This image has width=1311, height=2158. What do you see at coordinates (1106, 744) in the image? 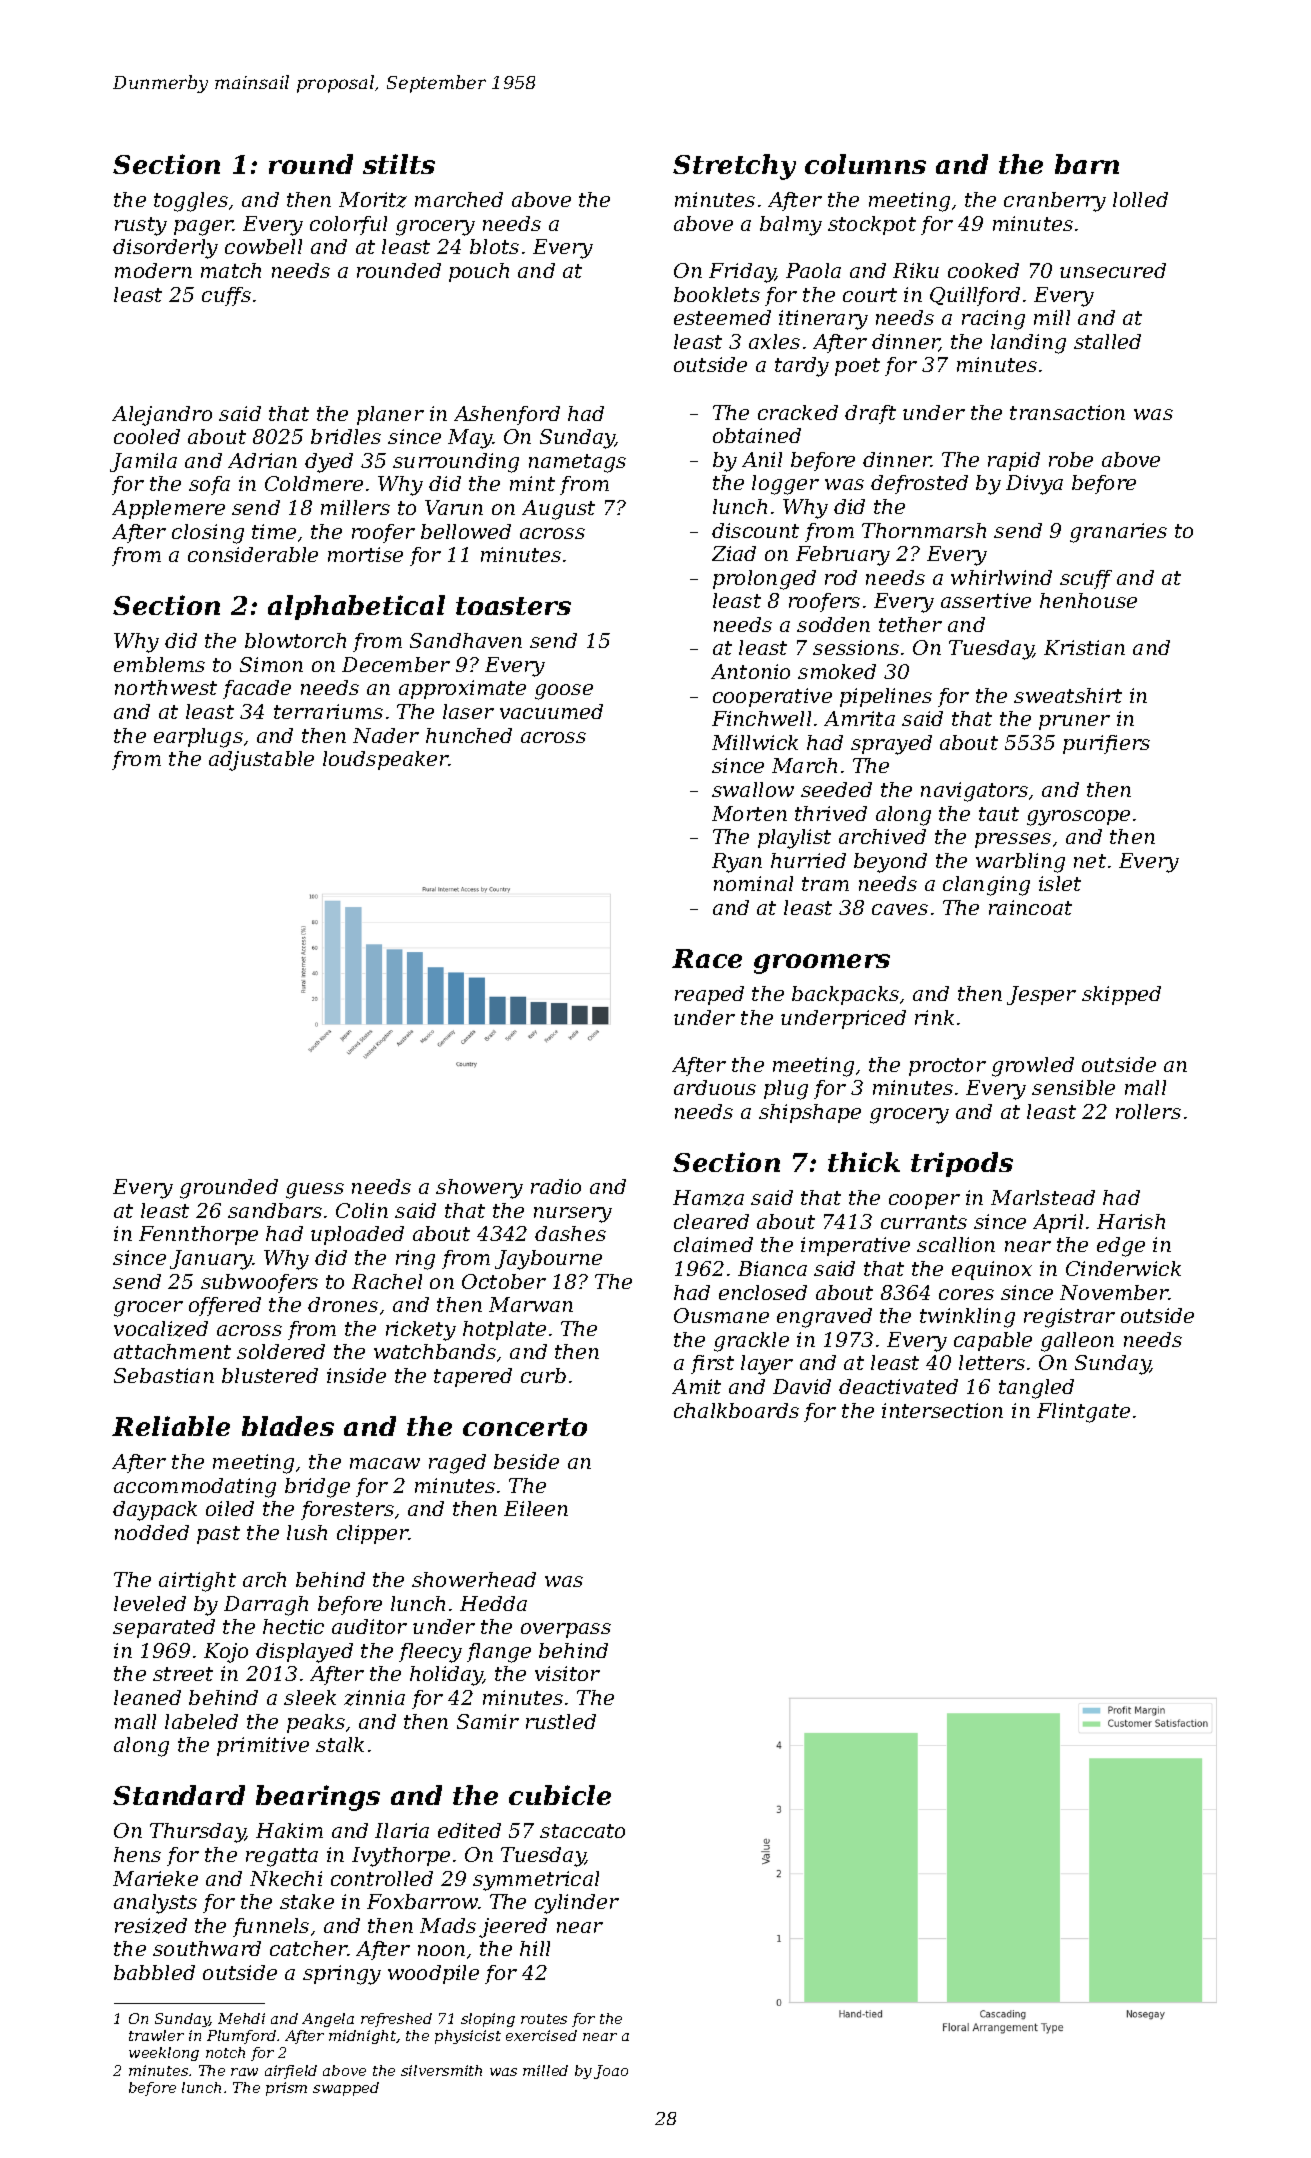
I see `purifiers` at bounding box center [1106, 744].
